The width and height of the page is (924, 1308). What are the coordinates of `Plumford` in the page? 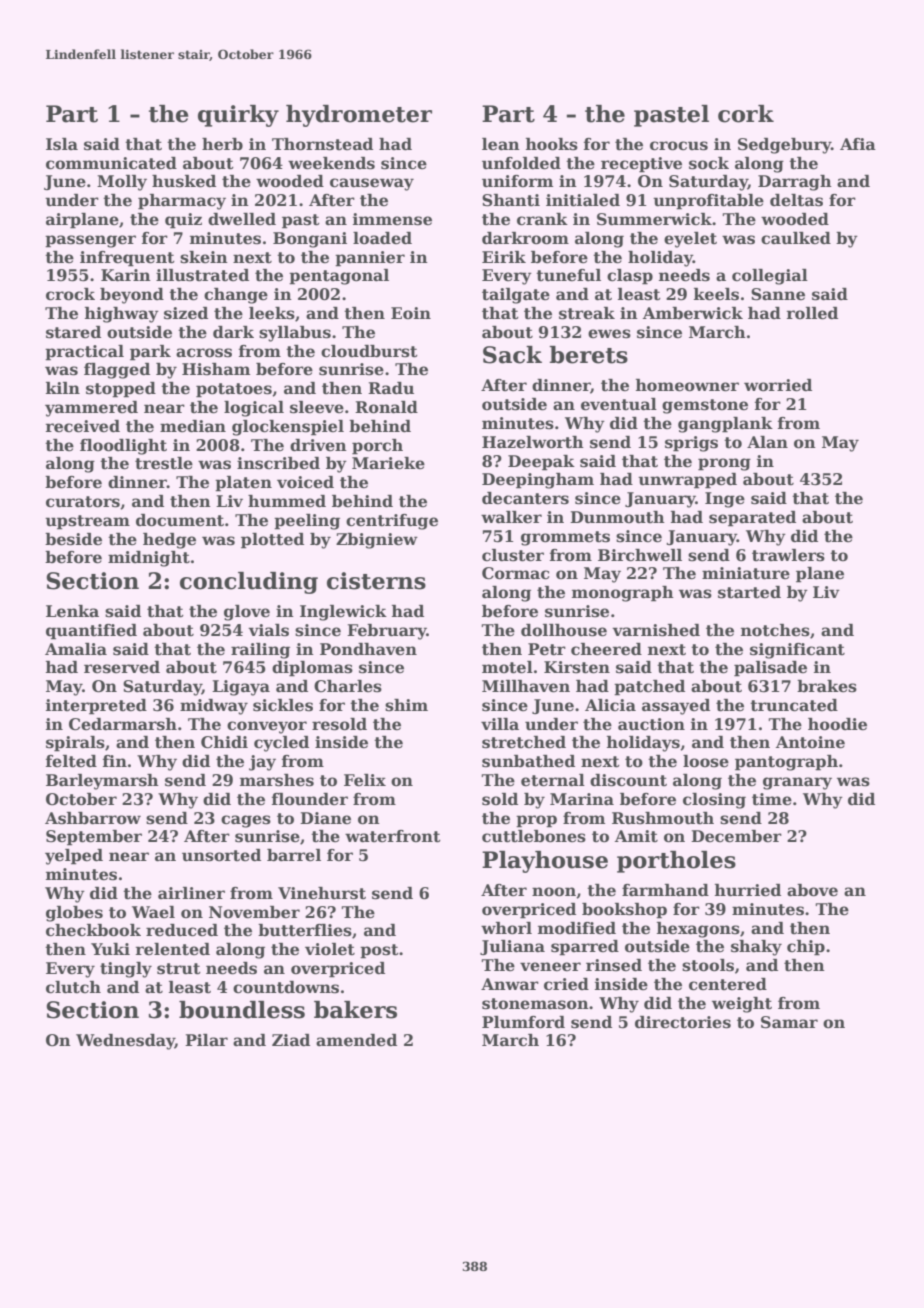 It's located at (523, 1022).
